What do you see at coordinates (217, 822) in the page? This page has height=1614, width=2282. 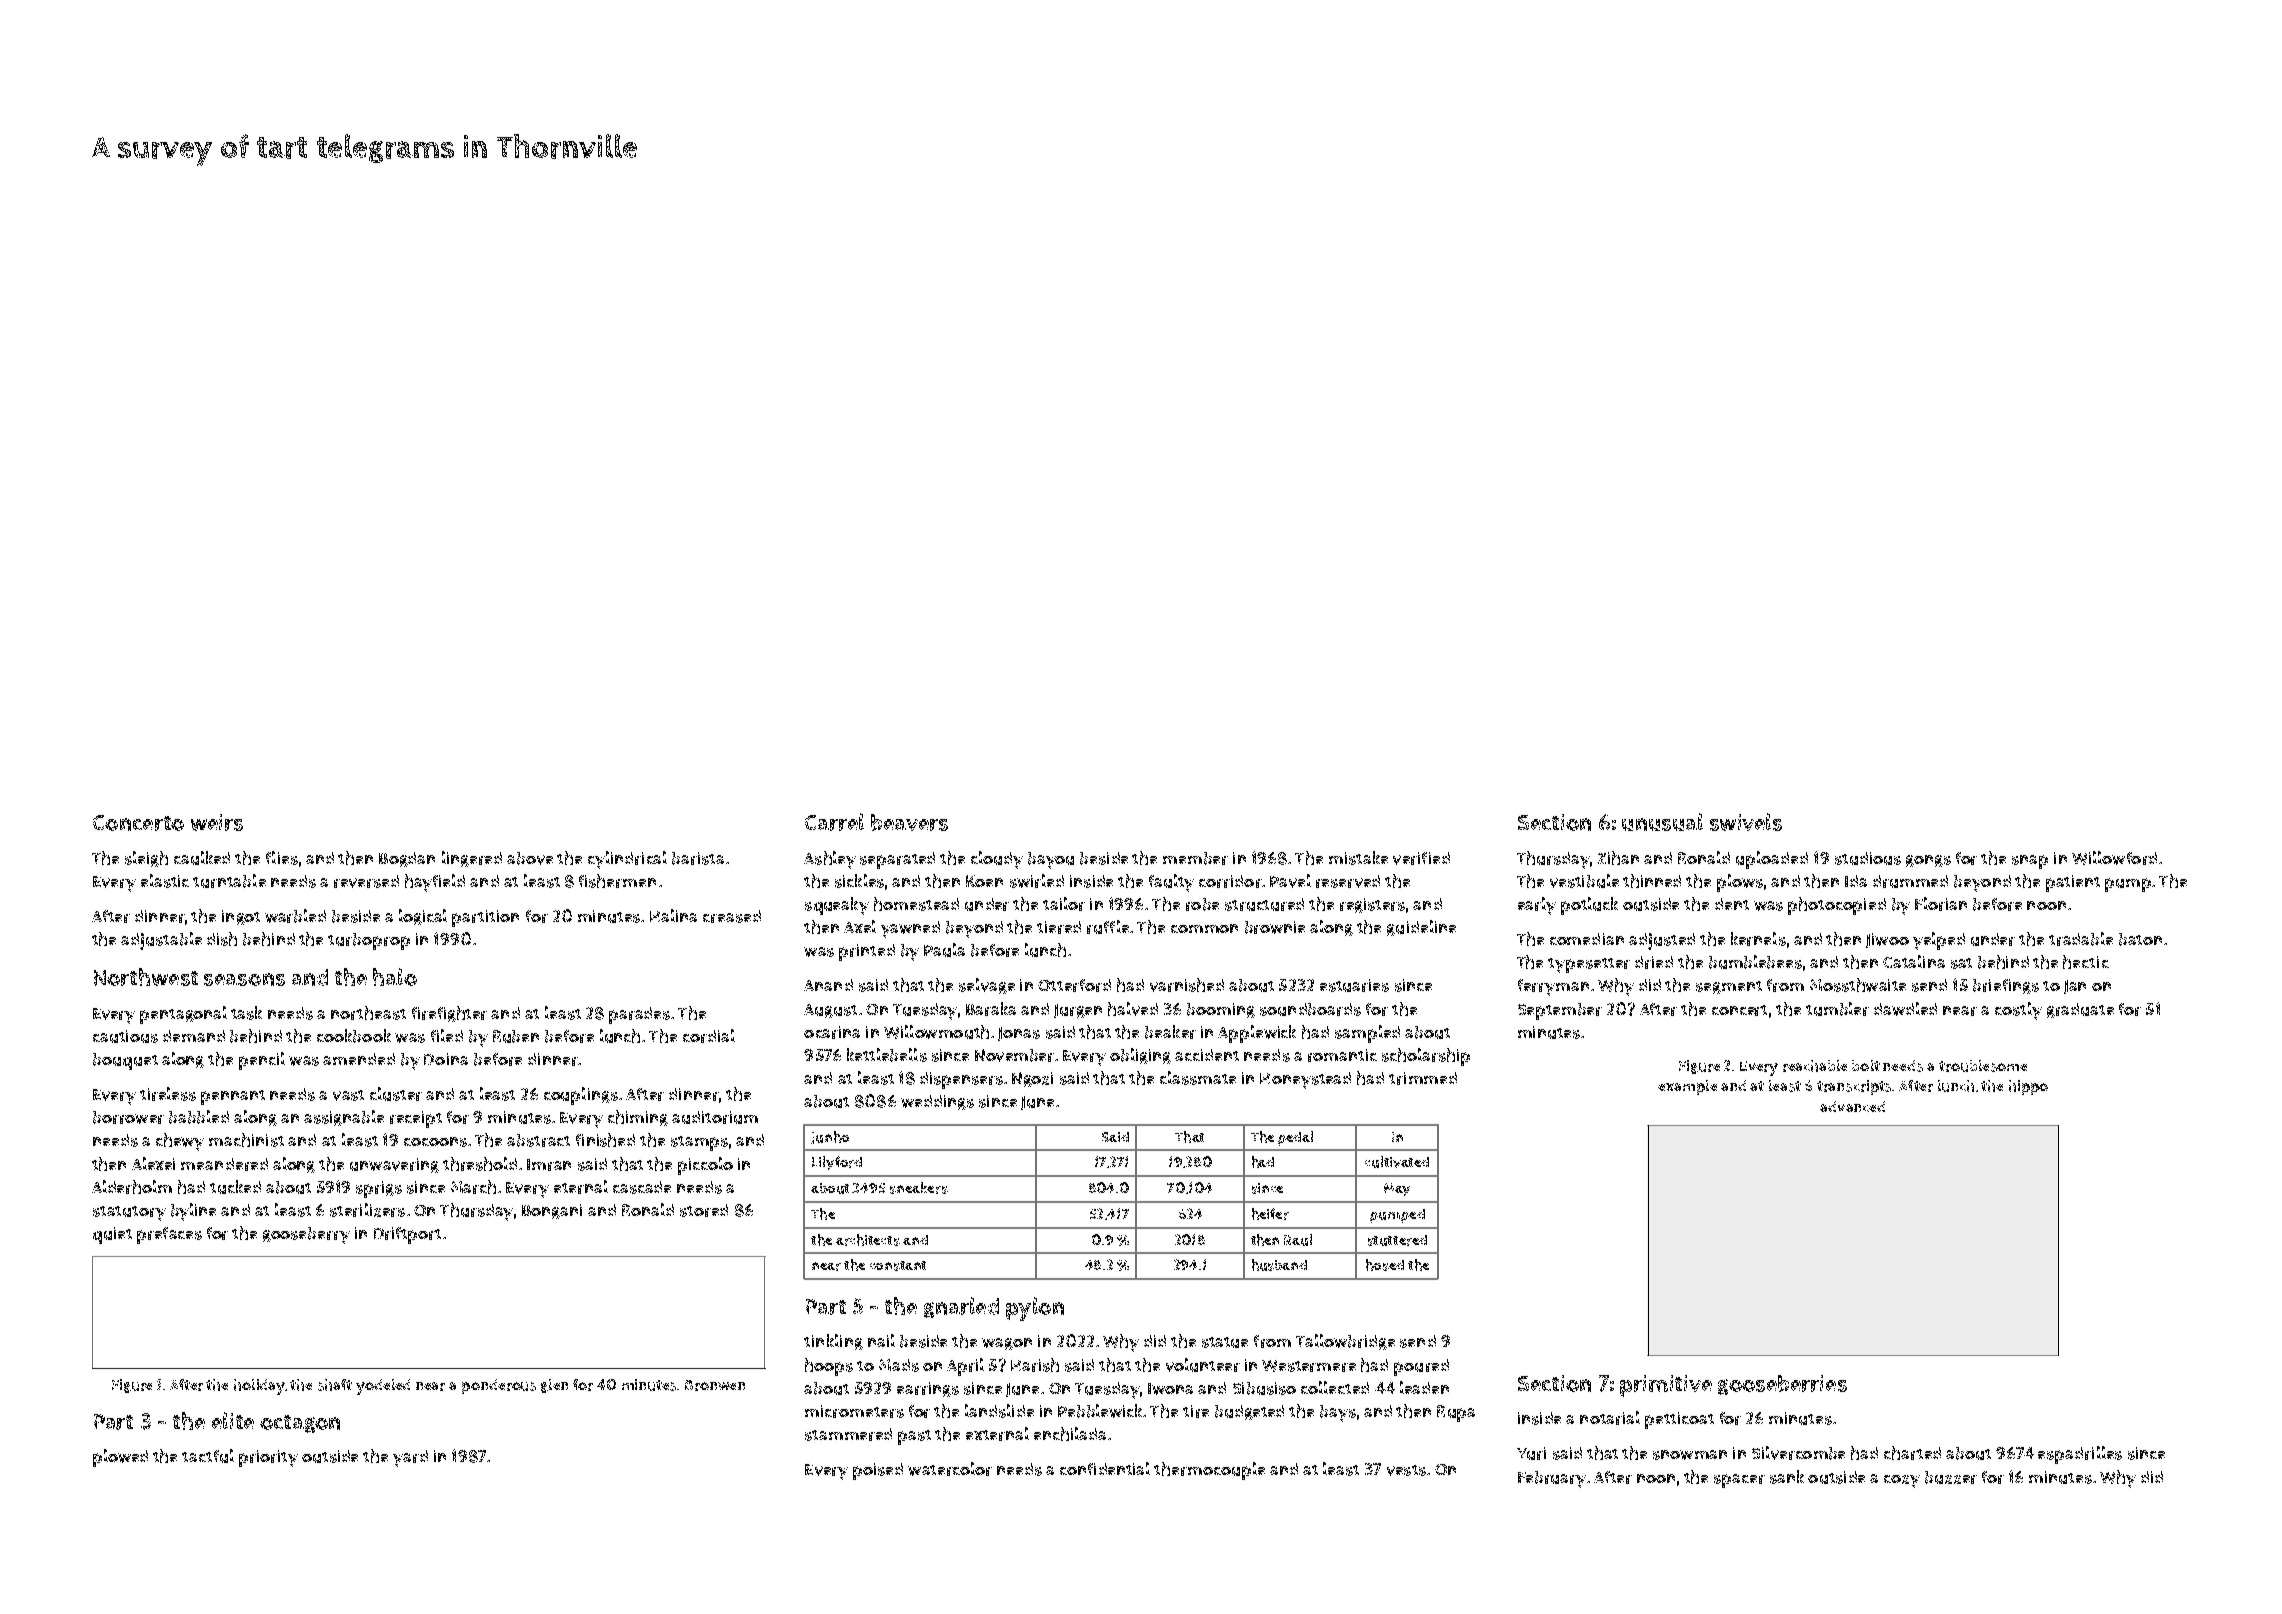 I see `weirs` at bounding box center [217, 822].
